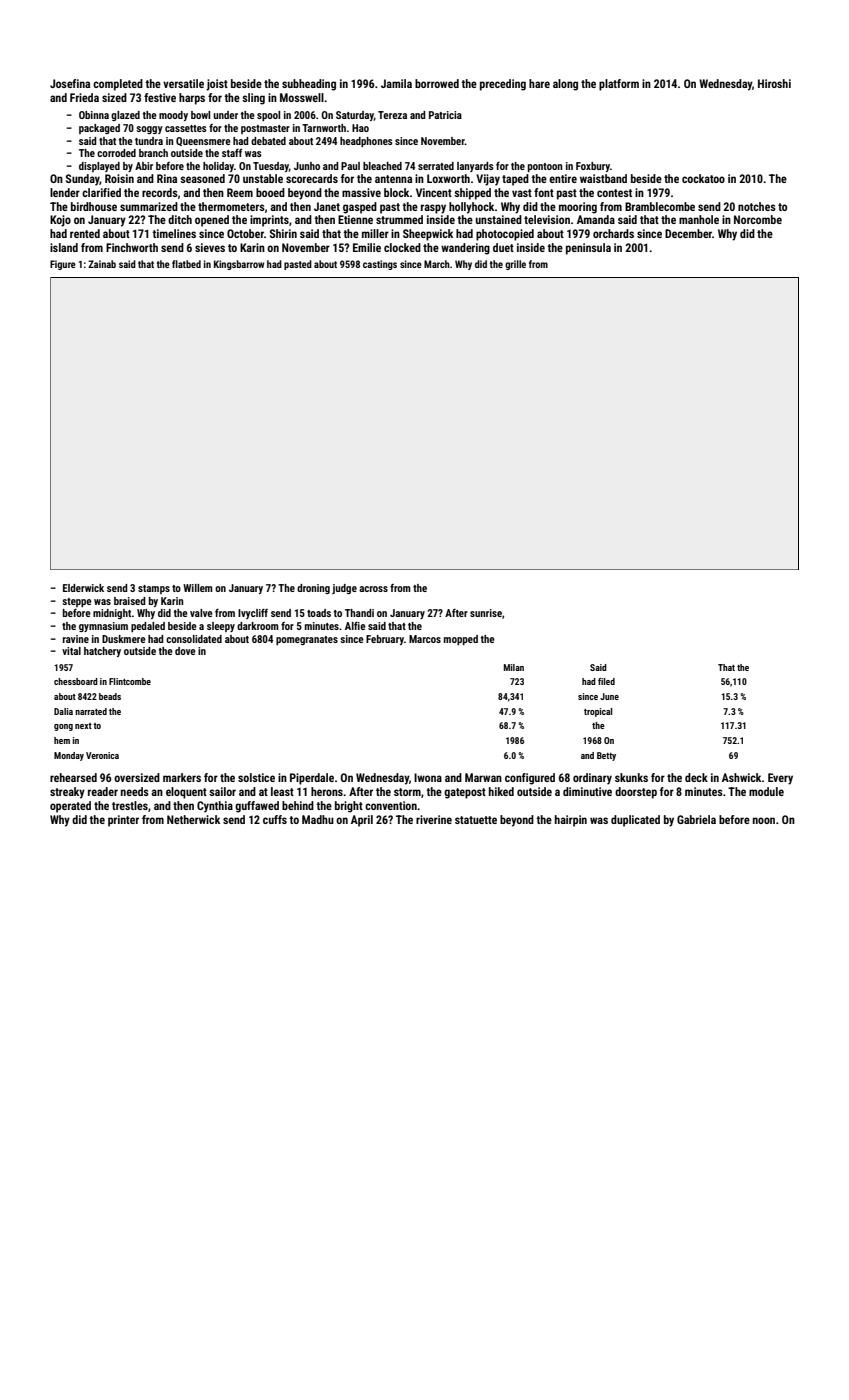 This document has height=1400, width=849. What do you see at coordinates (94, 115) in the document?
I see `Obinna` at bounding box center [94, 115].
